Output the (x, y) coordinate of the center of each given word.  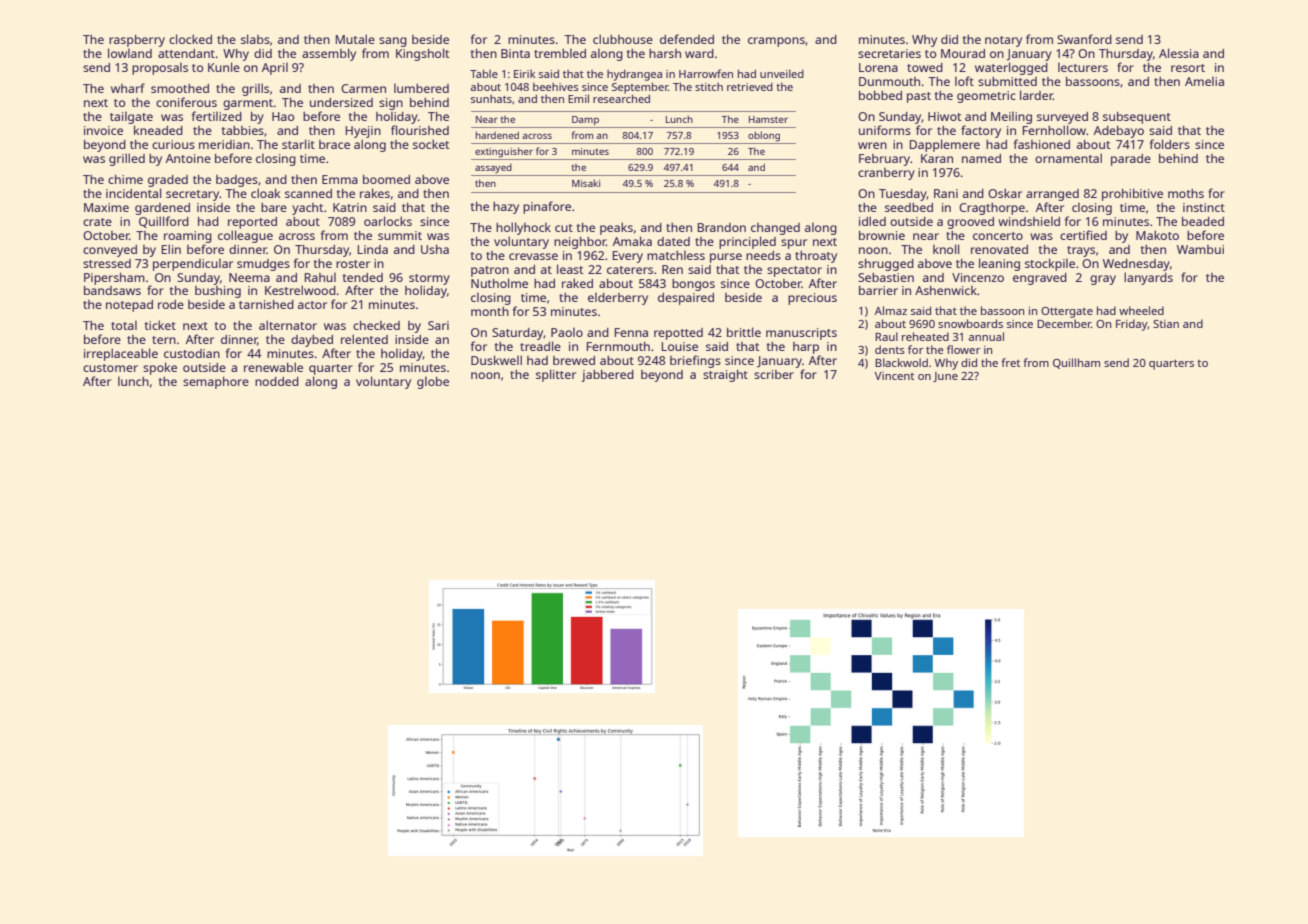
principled (747, 242)
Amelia (1204, 81)
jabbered (607, 376)
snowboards (970, 323)
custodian (192, 353)
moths (1186, 193)
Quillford (164, 222)
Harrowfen (706, 73)
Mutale (355, 39)
